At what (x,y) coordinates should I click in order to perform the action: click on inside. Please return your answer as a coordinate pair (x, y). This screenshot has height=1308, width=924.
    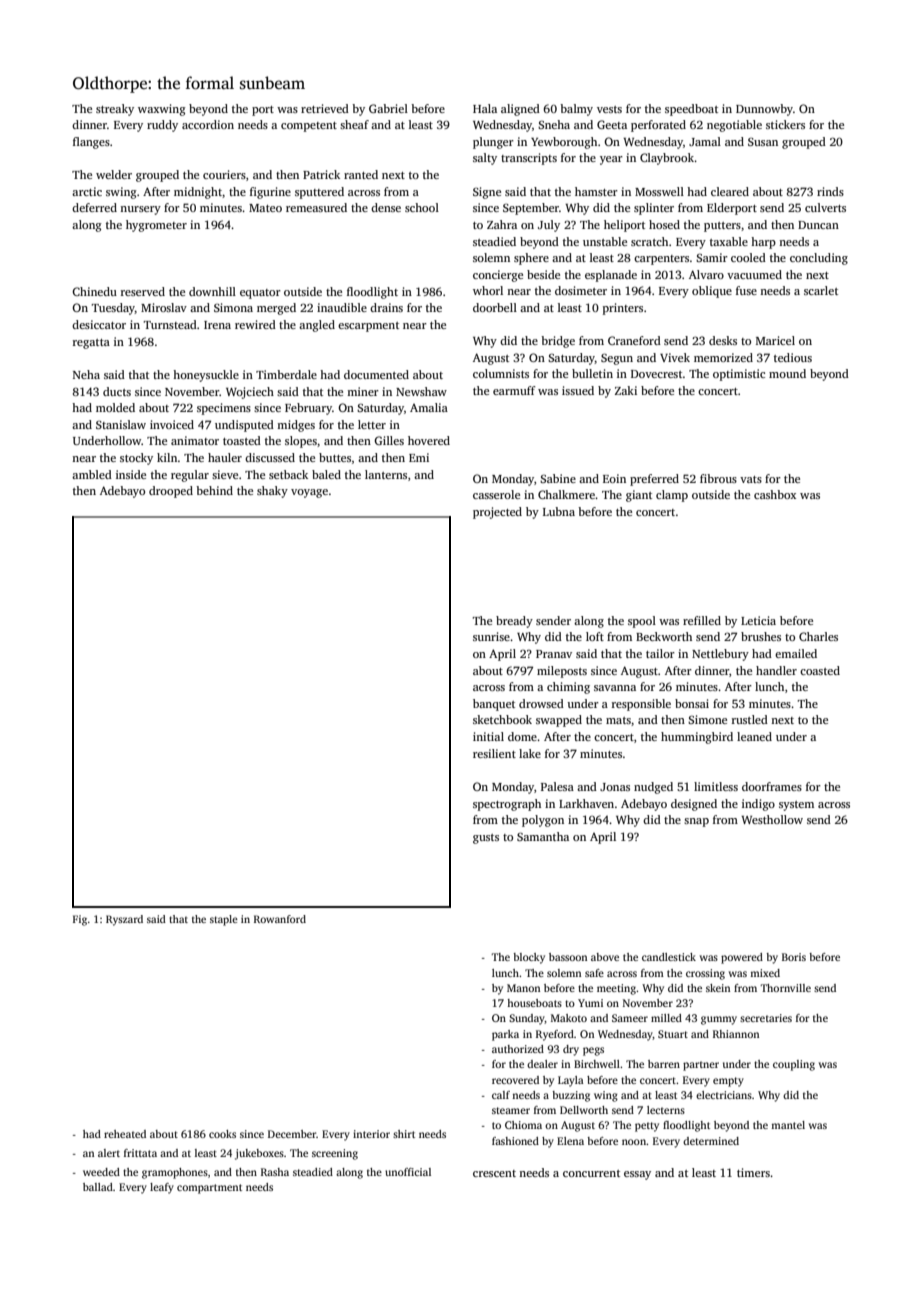
    Looking at the image, I should click on (131, 474).
